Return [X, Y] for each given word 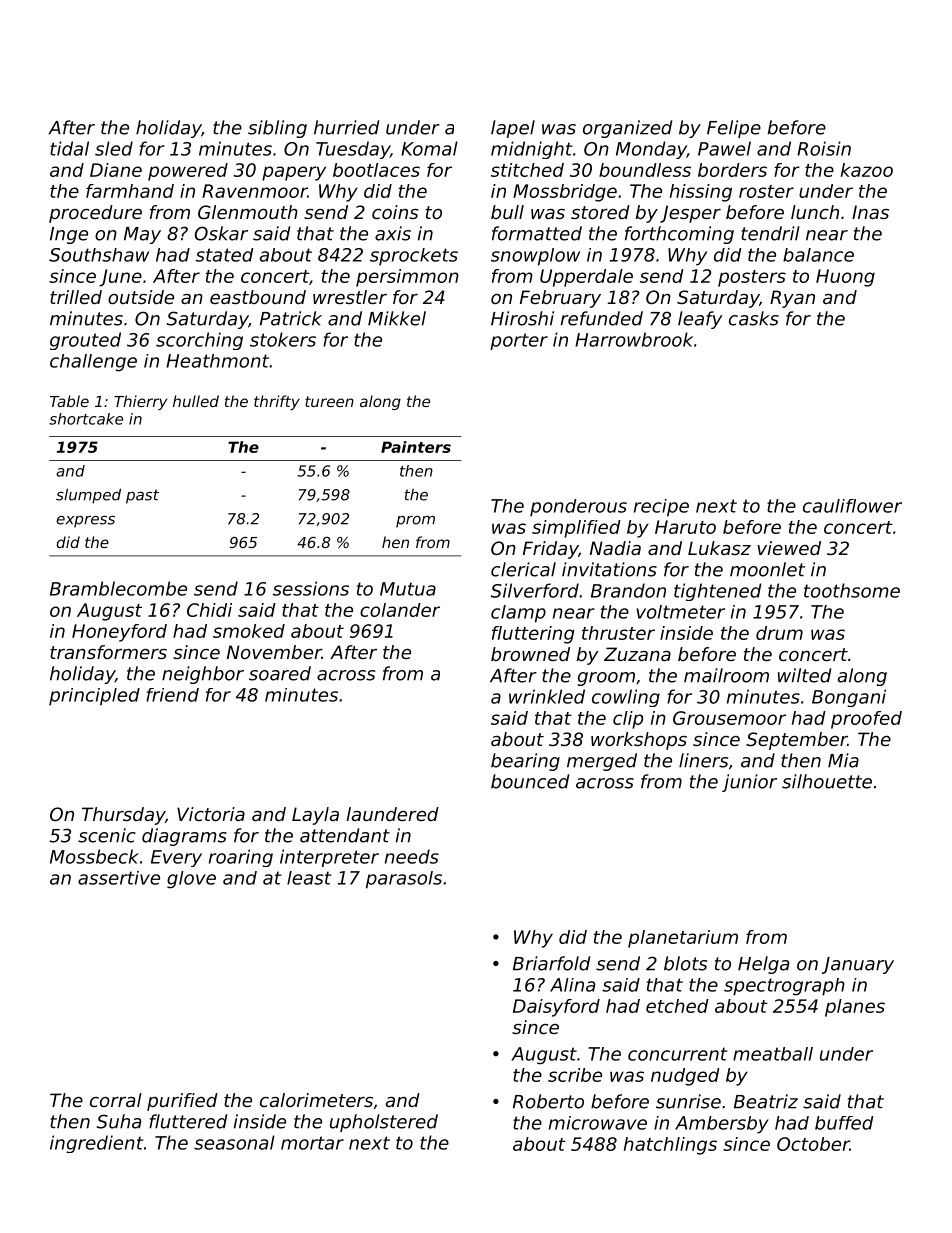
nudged [685, 1077]
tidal [69, 148]
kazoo [867, 170]
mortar [312, 1143]
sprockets [414, 257]
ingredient [96, 1144]
